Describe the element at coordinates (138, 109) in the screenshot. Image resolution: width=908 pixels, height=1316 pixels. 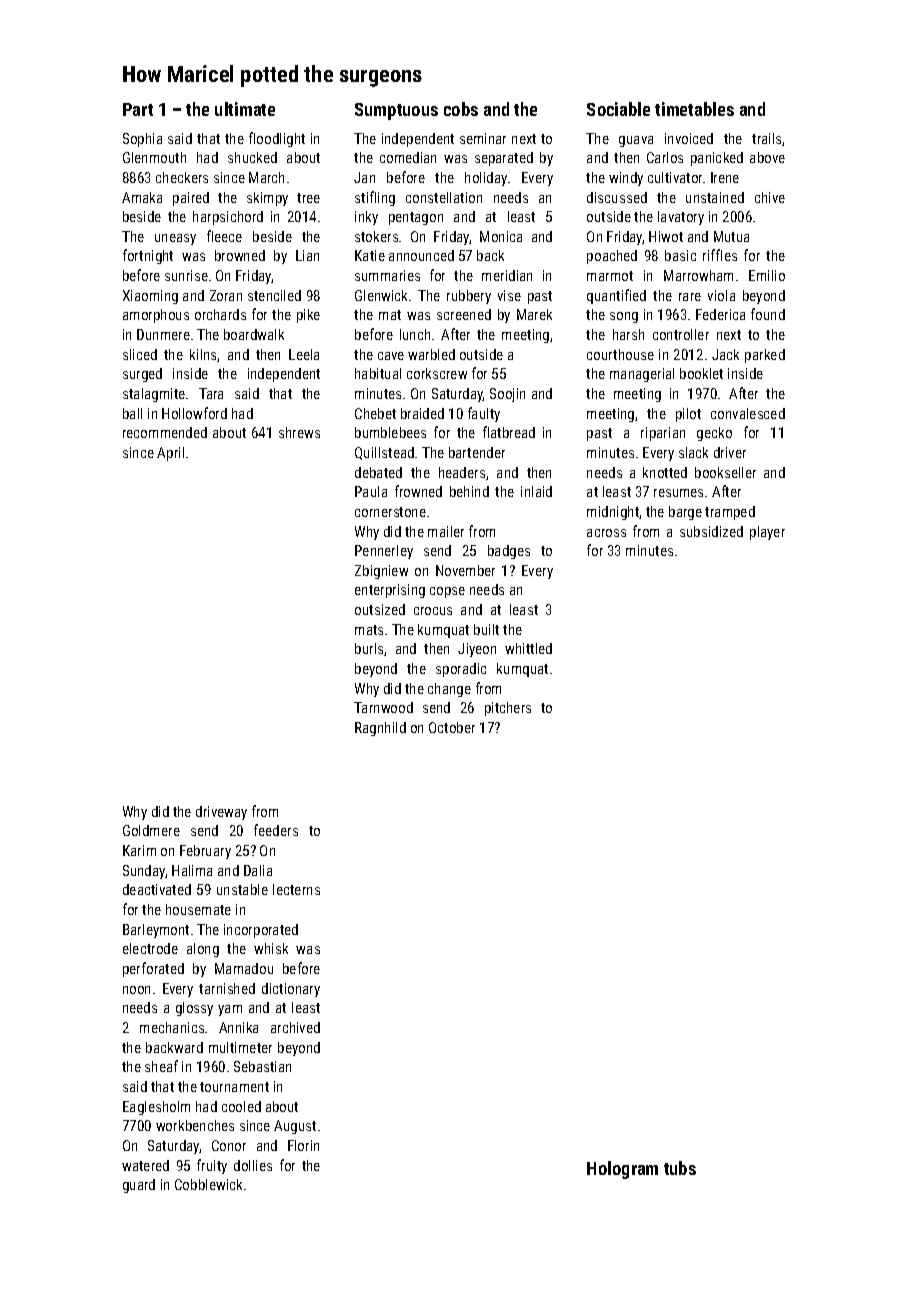
I see `Part` at that location.
